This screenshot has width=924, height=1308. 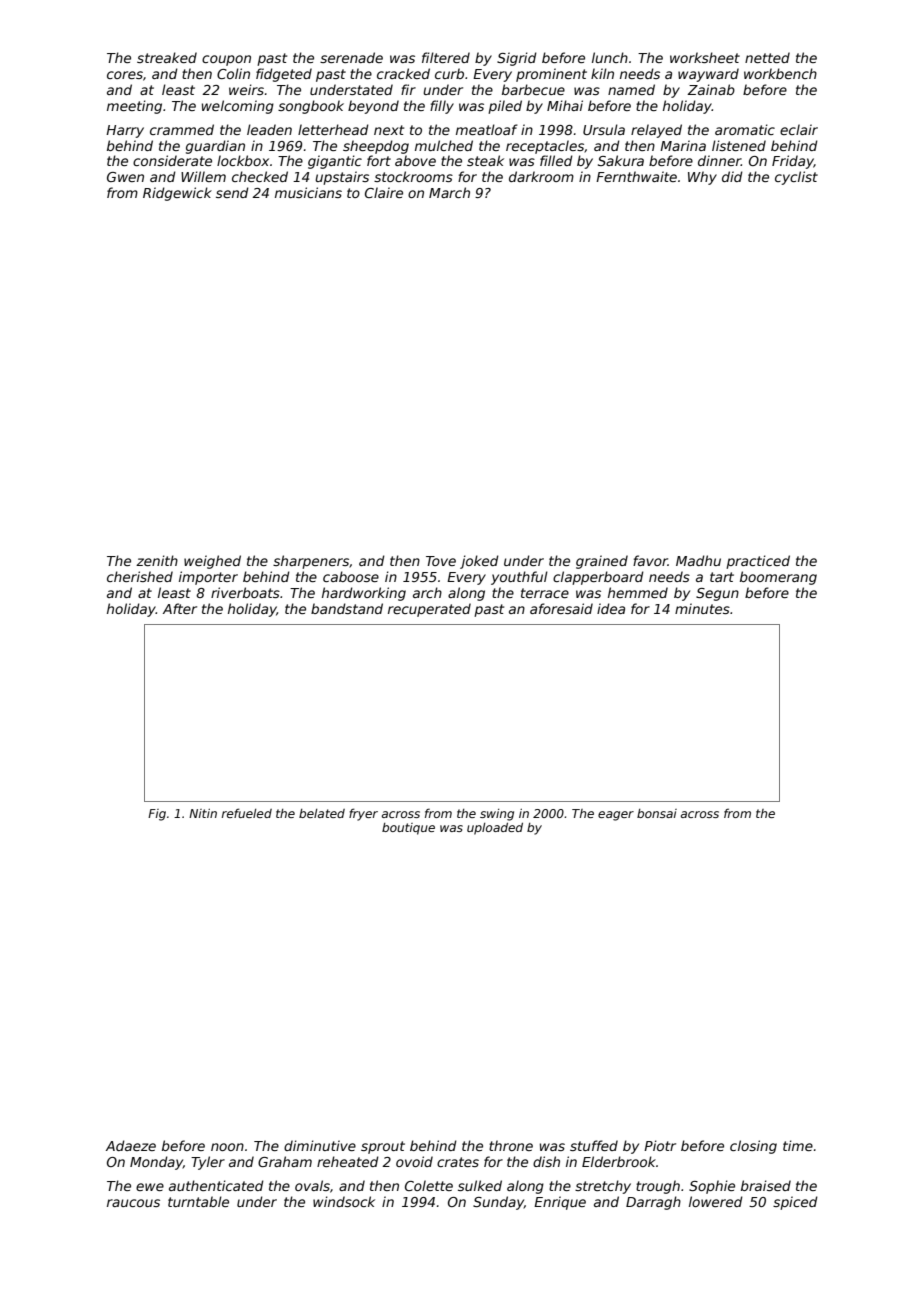 What do you see at coordinates (650, 560) in the screenshot?
I see `favor` at bounding box center [650, 560].
